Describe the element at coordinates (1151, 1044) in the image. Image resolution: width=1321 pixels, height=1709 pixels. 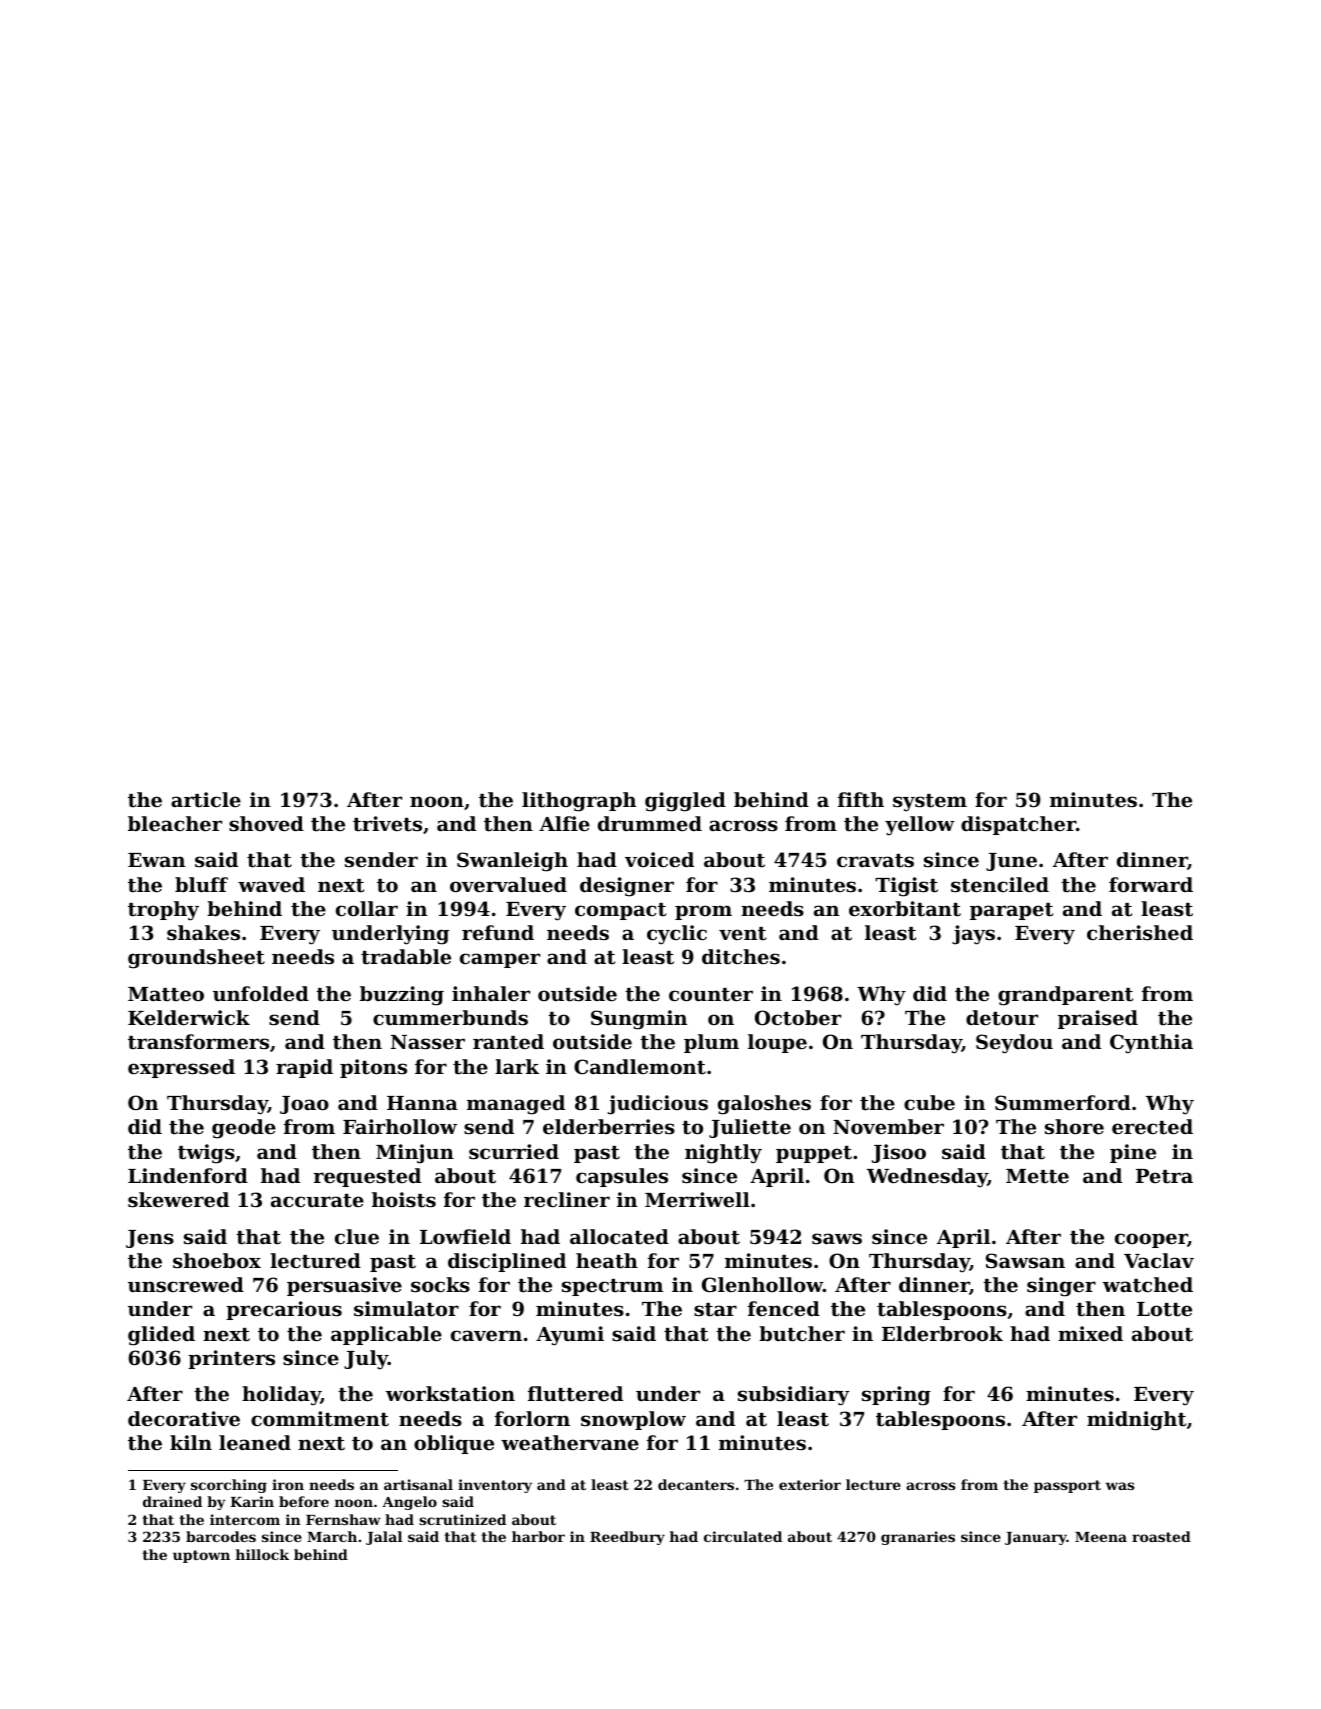
I see `Cynthia` at that location.
